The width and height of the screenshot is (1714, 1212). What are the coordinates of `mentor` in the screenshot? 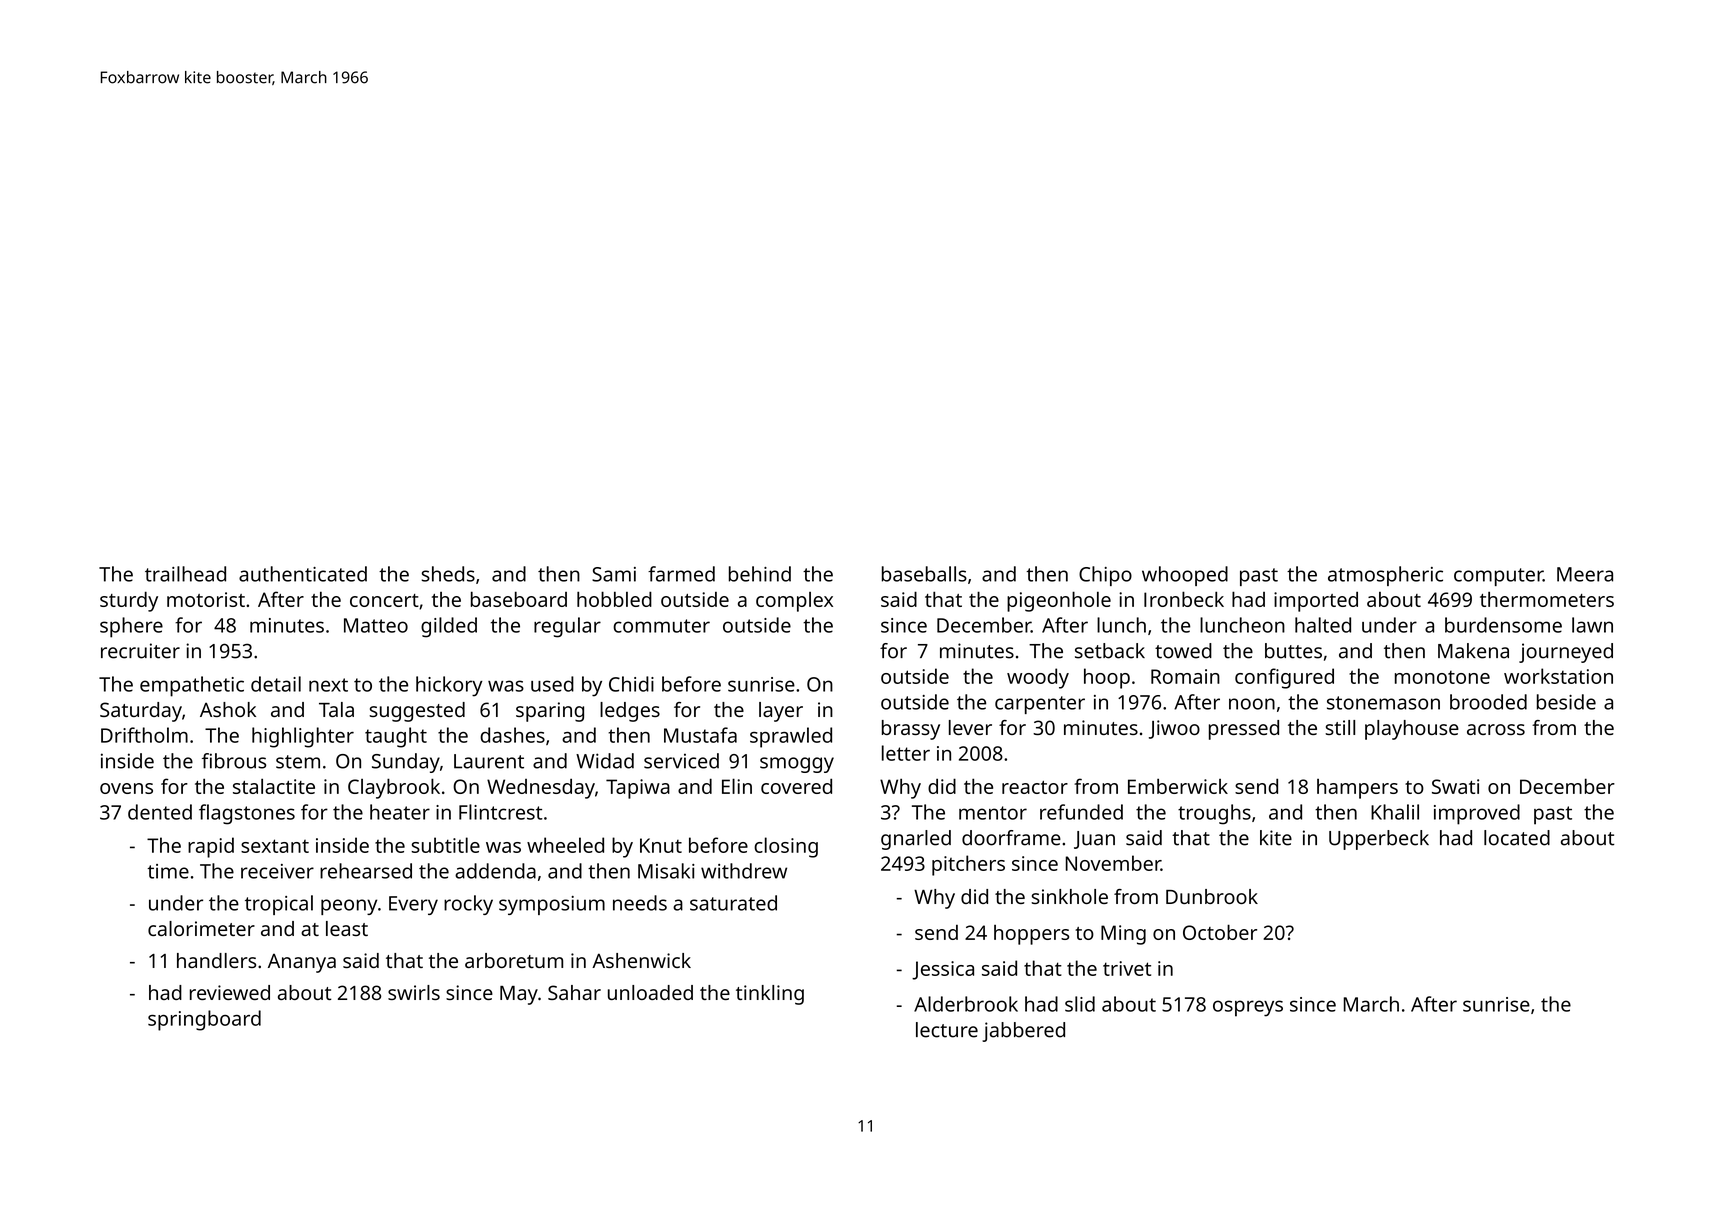 It's located at (993, 813).
